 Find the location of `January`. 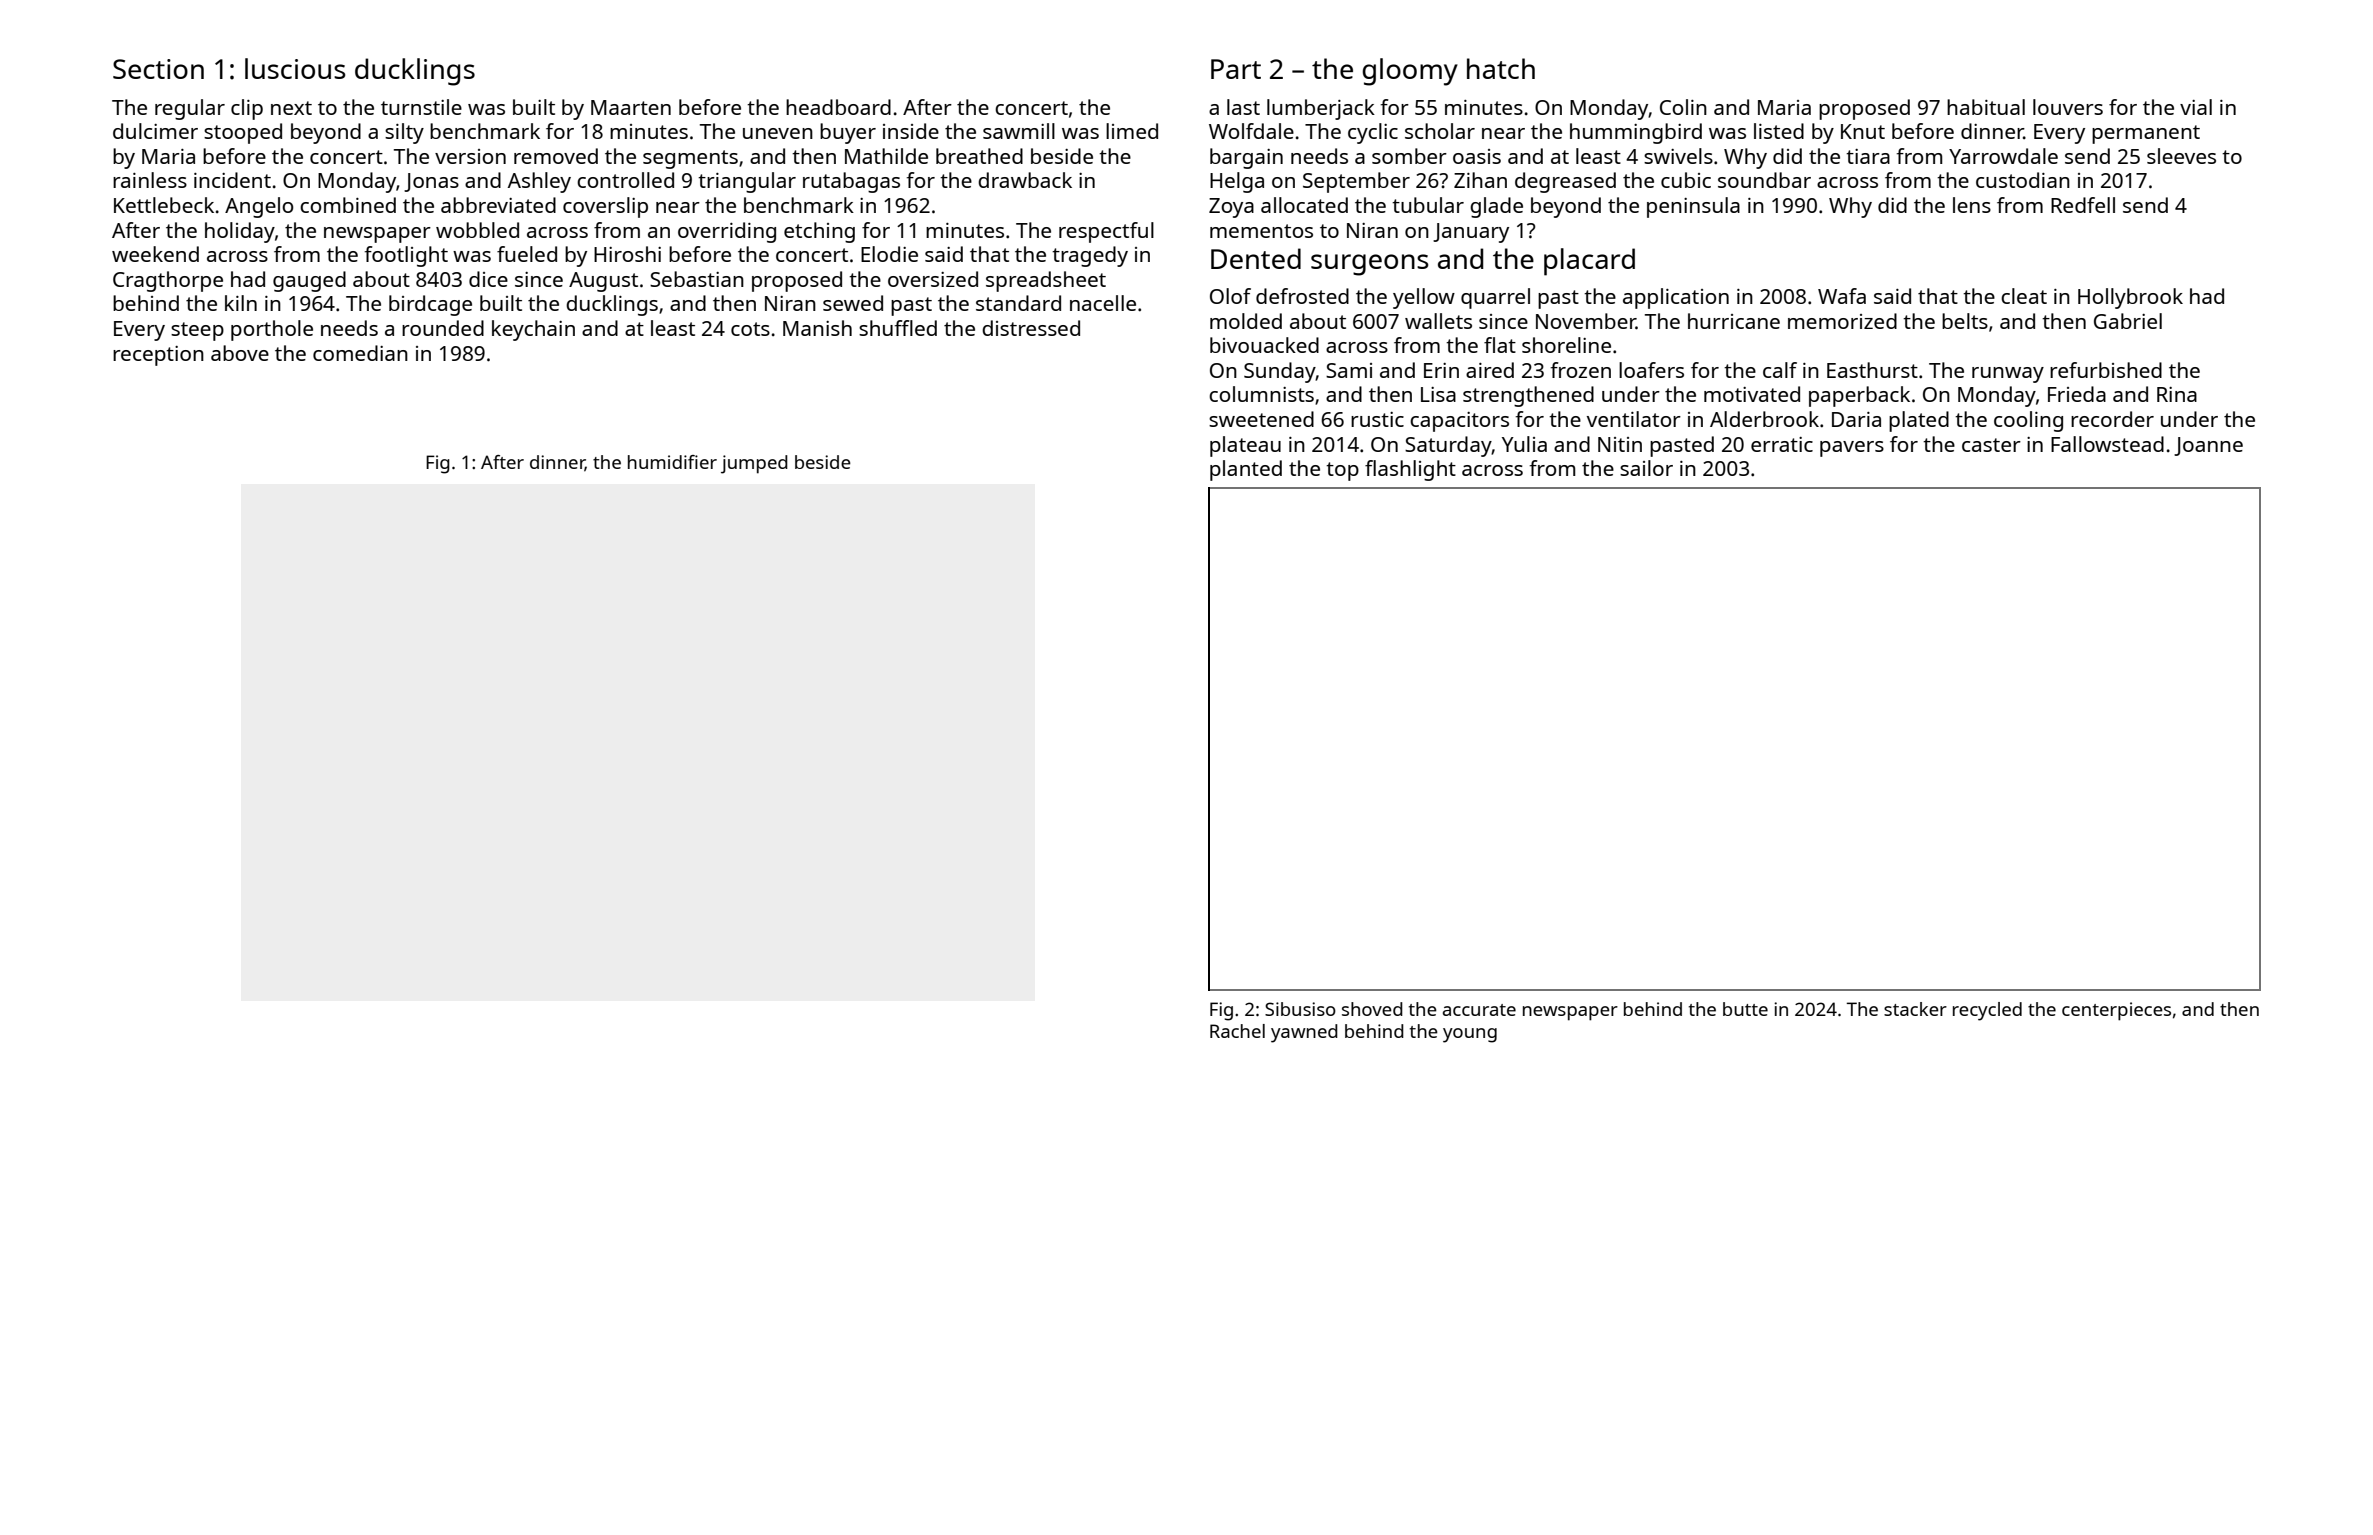

January is located at coordinates (1471, 233).
